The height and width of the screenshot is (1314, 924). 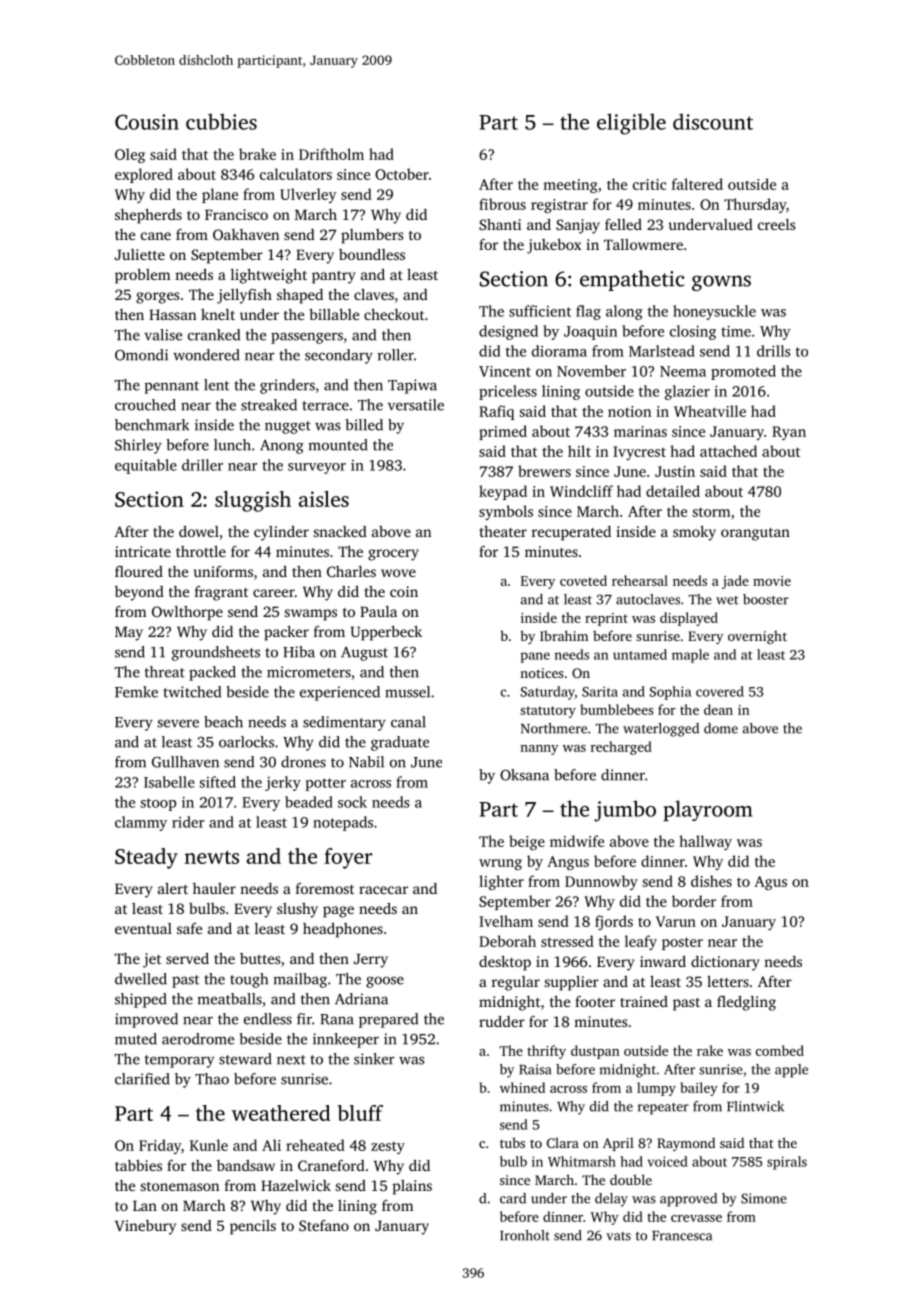 I want to click on boundless, so click(x=372, y=254).
